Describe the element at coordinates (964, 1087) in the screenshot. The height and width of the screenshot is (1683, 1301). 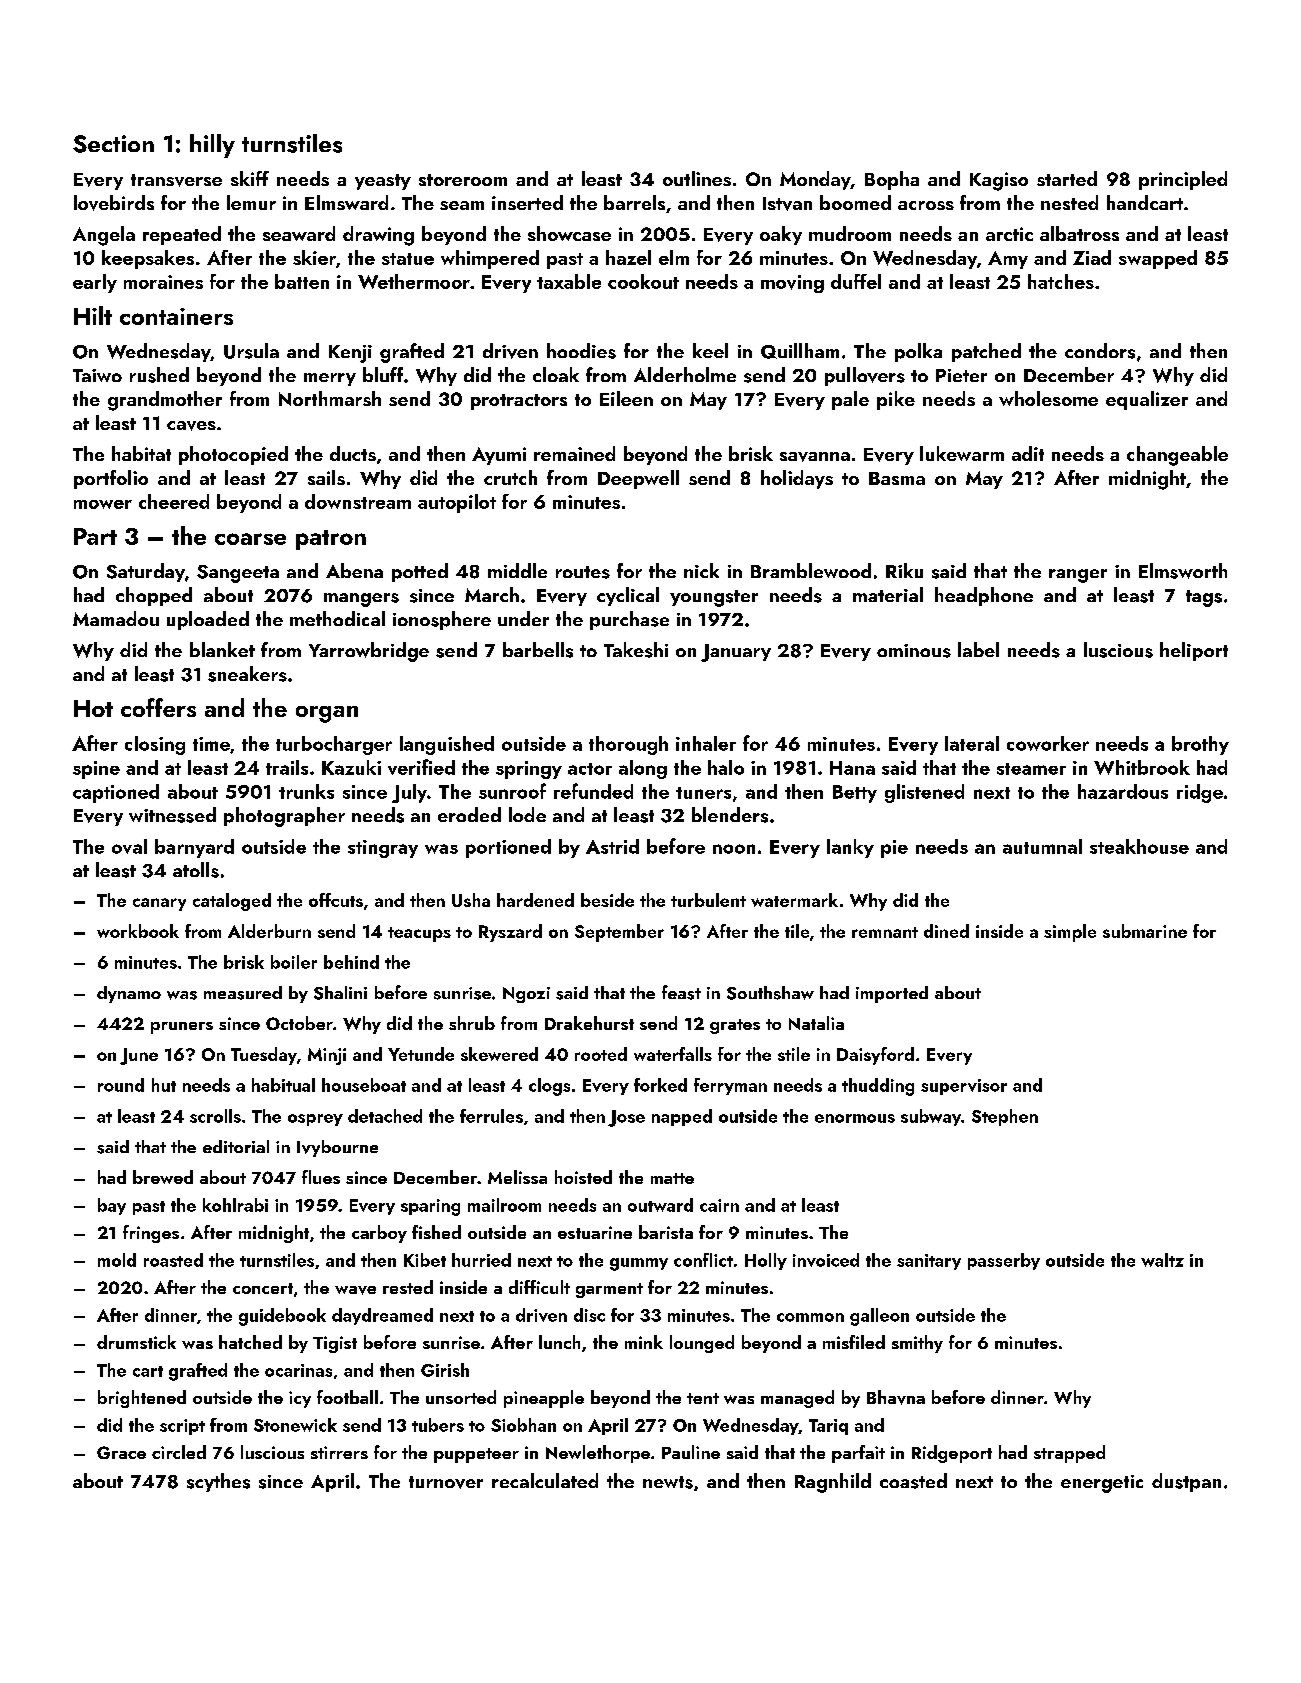
I see `supervisor` at that location.
